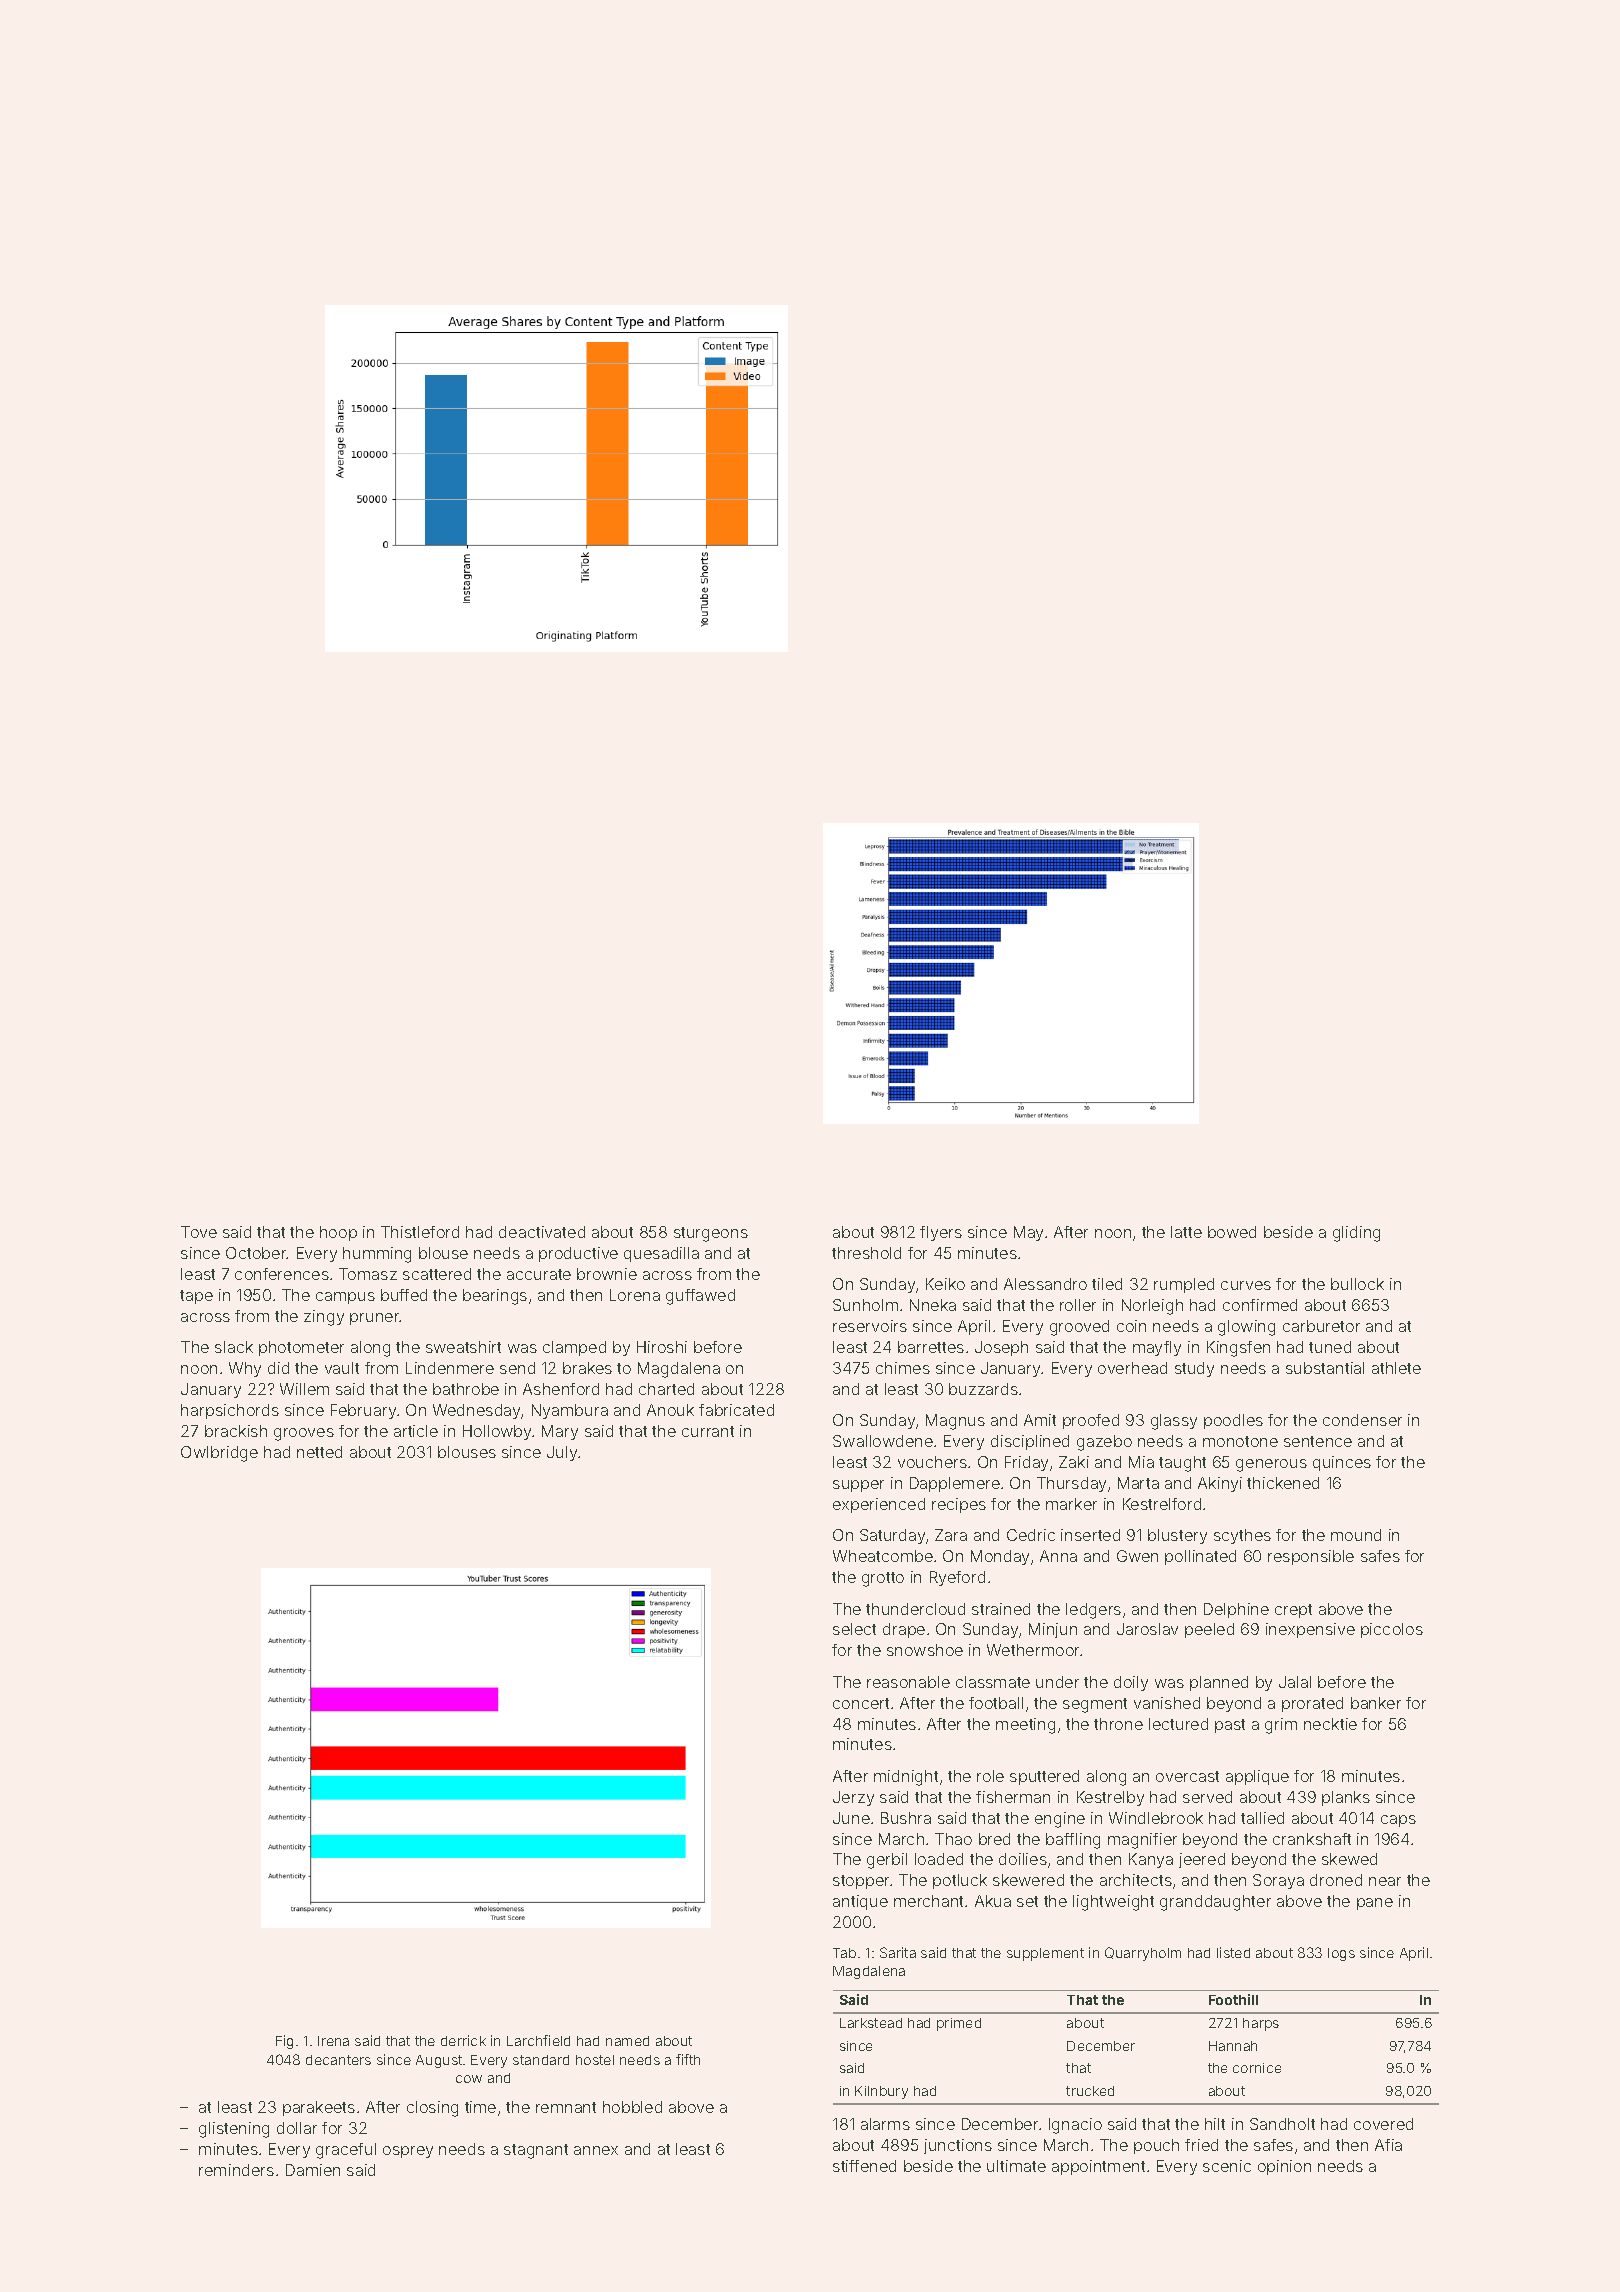 Image resolution: width=1620 pixels, height=2292 pixels. What do you see at coordinates (990, 1776) in the screenshot?
I see `role` at bounding box center [990, 1776].
